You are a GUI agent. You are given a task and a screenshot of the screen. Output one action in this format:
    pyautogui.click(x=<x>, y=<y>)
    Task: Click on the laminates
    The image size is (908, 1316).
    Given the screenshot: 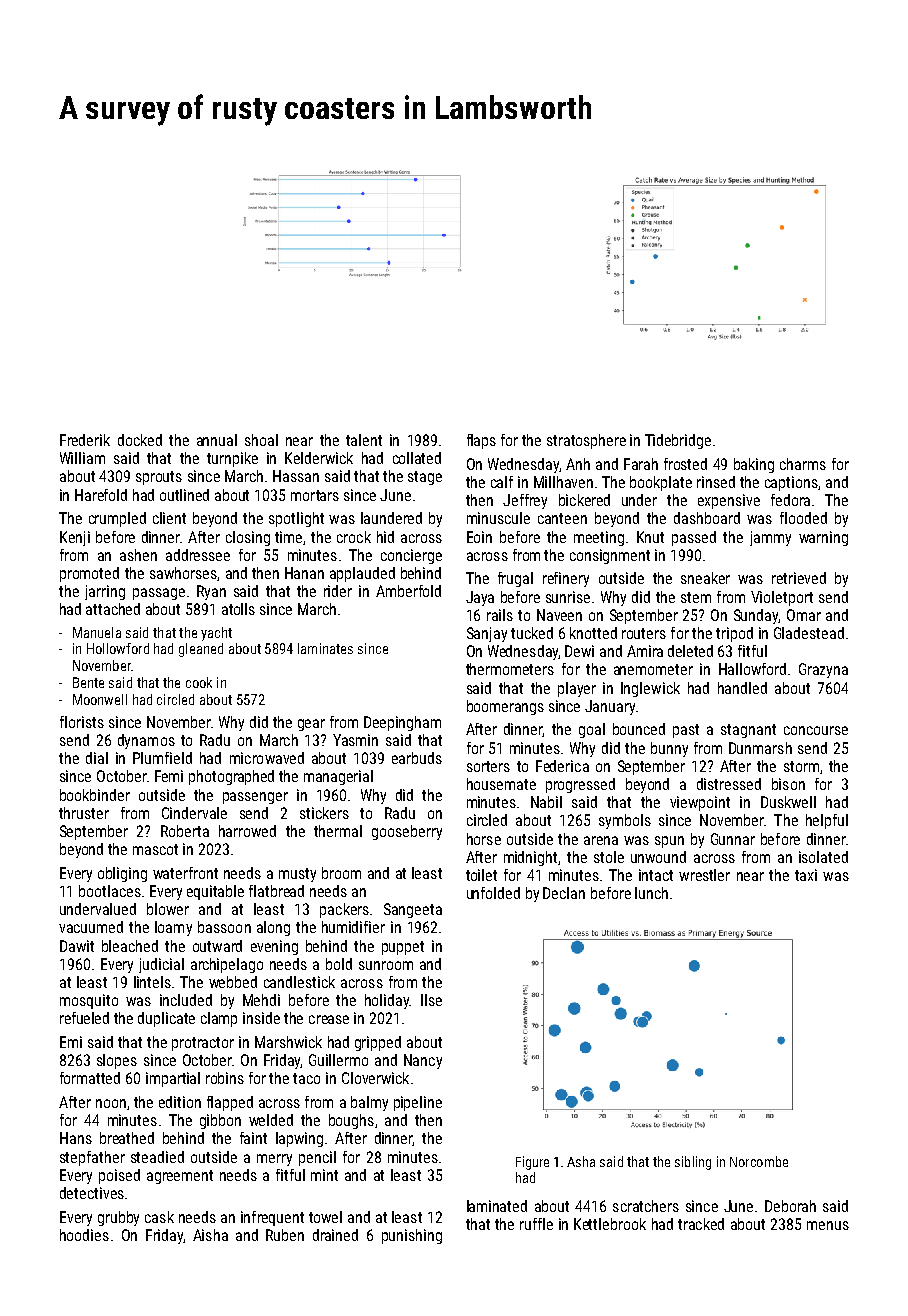 What is the action you would take?
    pyautogui.click(x=325, y=648)
